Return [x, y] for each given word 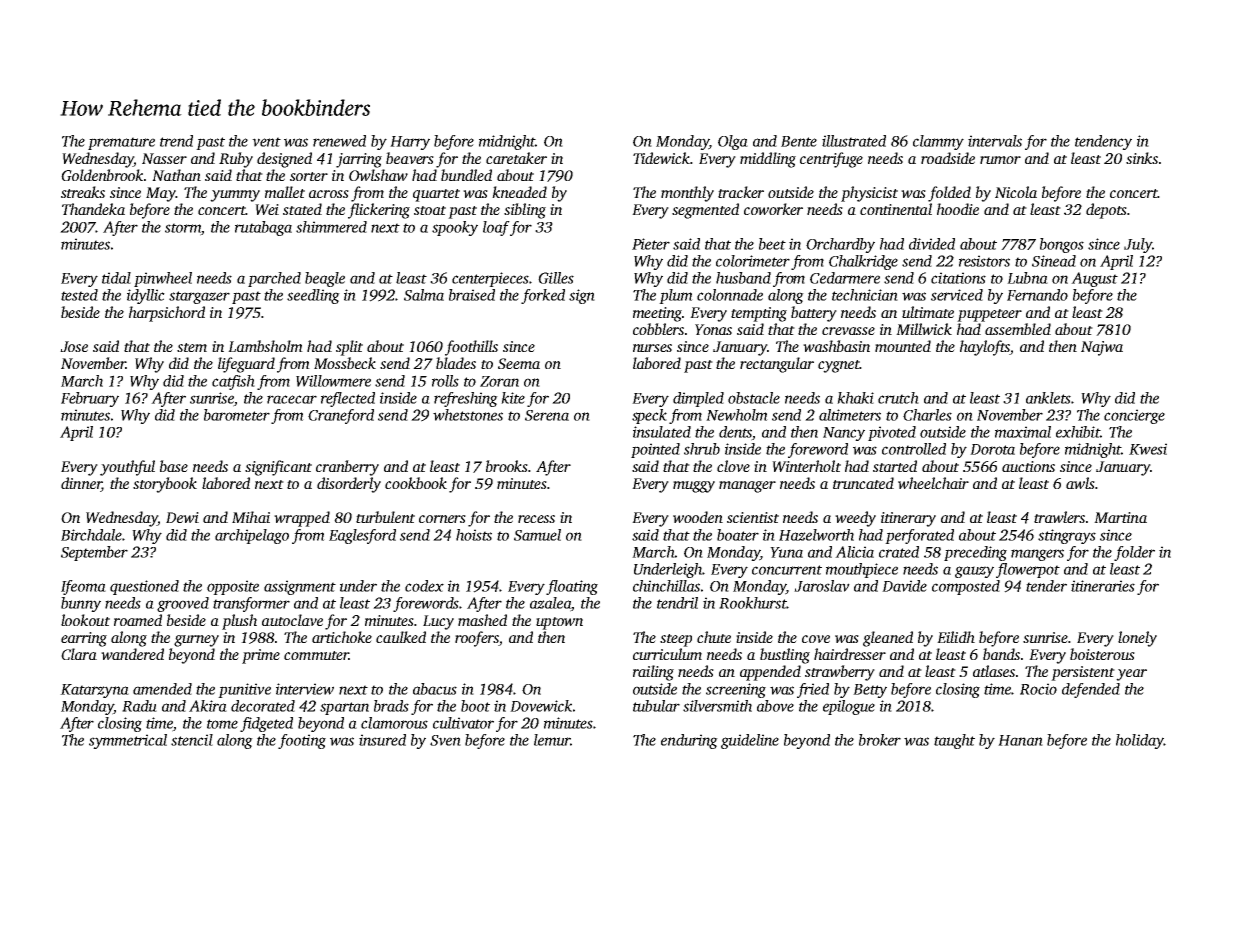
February [90, 399]
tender [1046, 586]
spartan [344, 708]
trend [176, 141]
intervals [995, 141]
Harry [410, 143]
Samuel [537, 535]
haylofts [985, 348]
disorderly [349, 485]
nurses [652, 348]
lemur [552, 740]
